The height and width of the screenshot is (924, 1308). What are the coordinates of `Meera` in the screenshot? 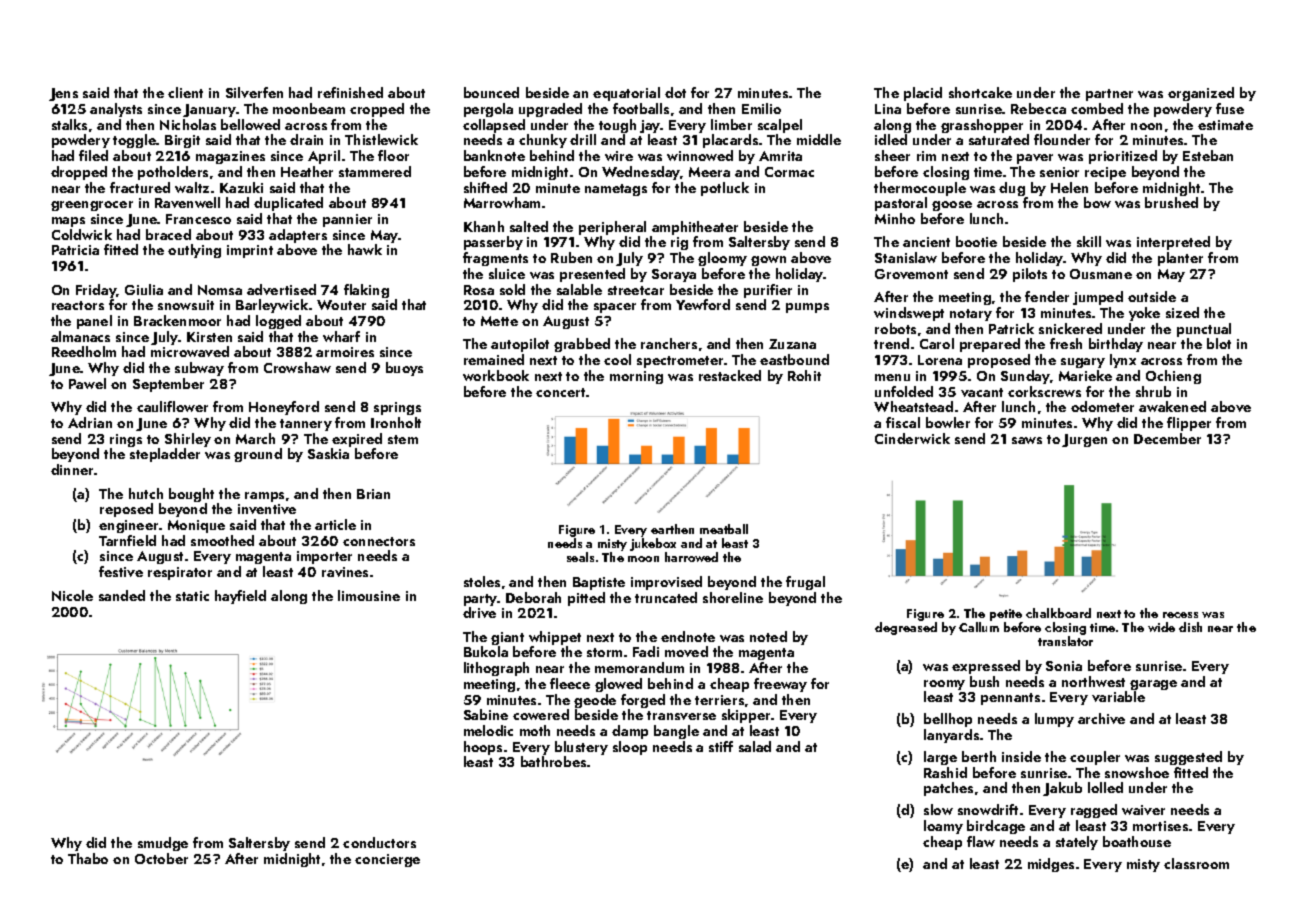 It's located at (709, 172).
